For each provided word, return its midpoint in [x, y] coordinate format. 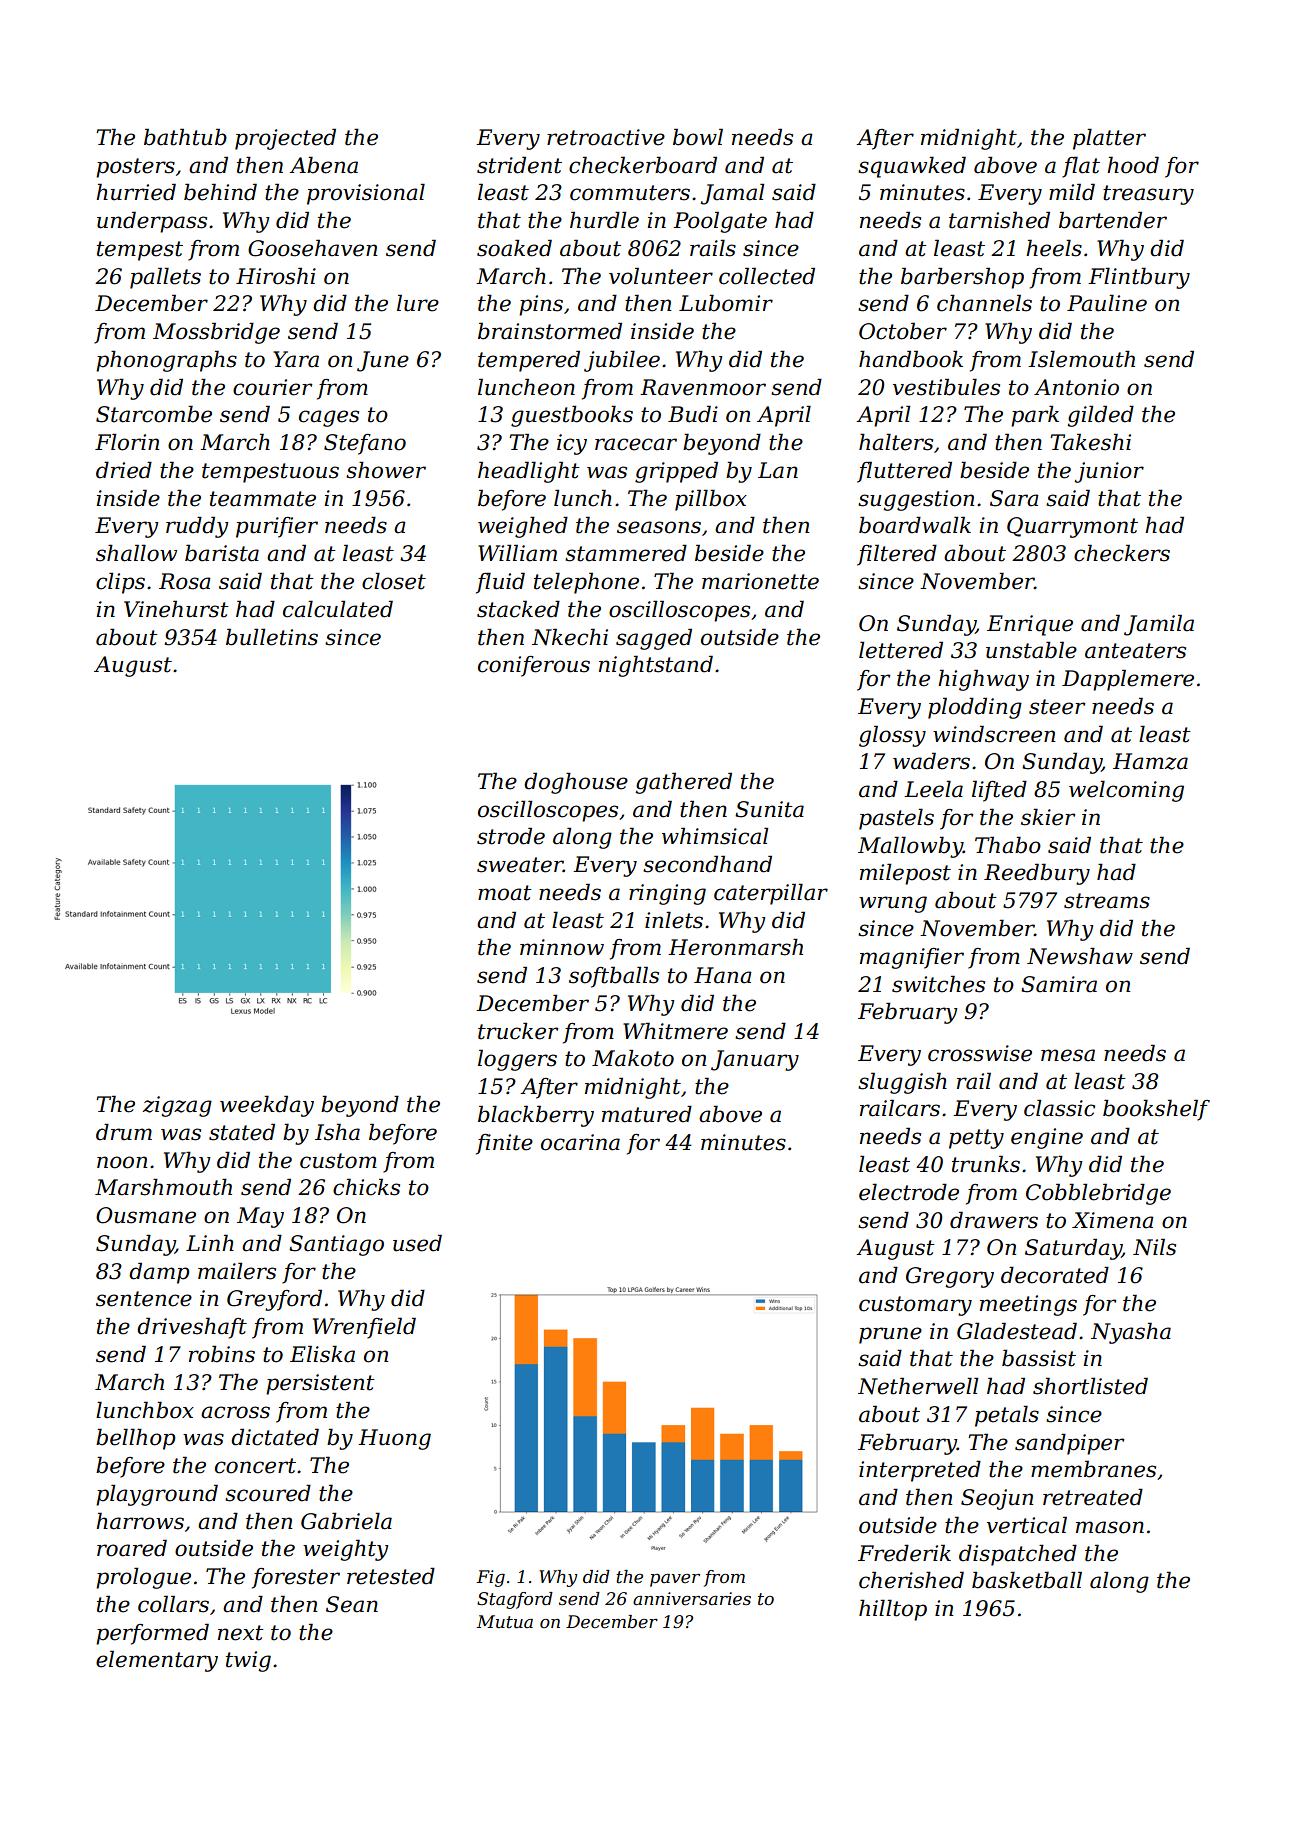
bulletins [272, 637]
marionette [760, 581]
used [417, 1243]
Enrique [1030, 625]
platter [1109, 139]
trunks [986, 1164]
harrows [140, 1521]
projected [285, 139]
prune [890, 1335]
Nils [1154, 1247]
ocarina [580, 1142]
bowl [698, 137]
